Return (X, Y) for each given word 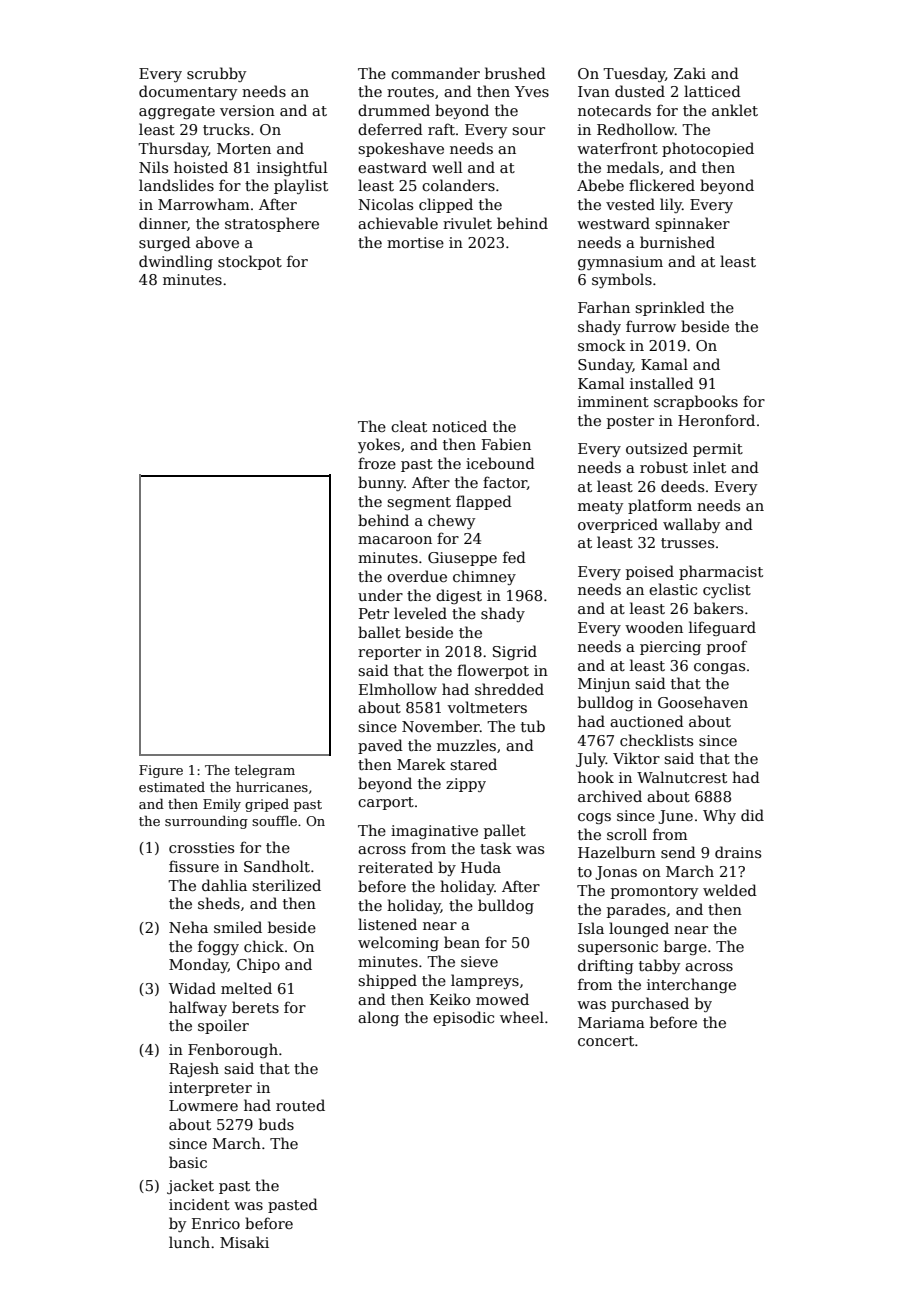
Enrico (216, 1223)
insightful (292, 168)
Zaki (690, 73)
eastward (392, 167)
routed (300, 1105)
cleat (409, 426)
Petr (374, 613)
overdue (417, 576)
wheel (522, 1017)
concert (606, 1041)
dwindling (176, 262)
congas (719, 668)
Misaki (244, 1242)
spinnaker (692, 224)
